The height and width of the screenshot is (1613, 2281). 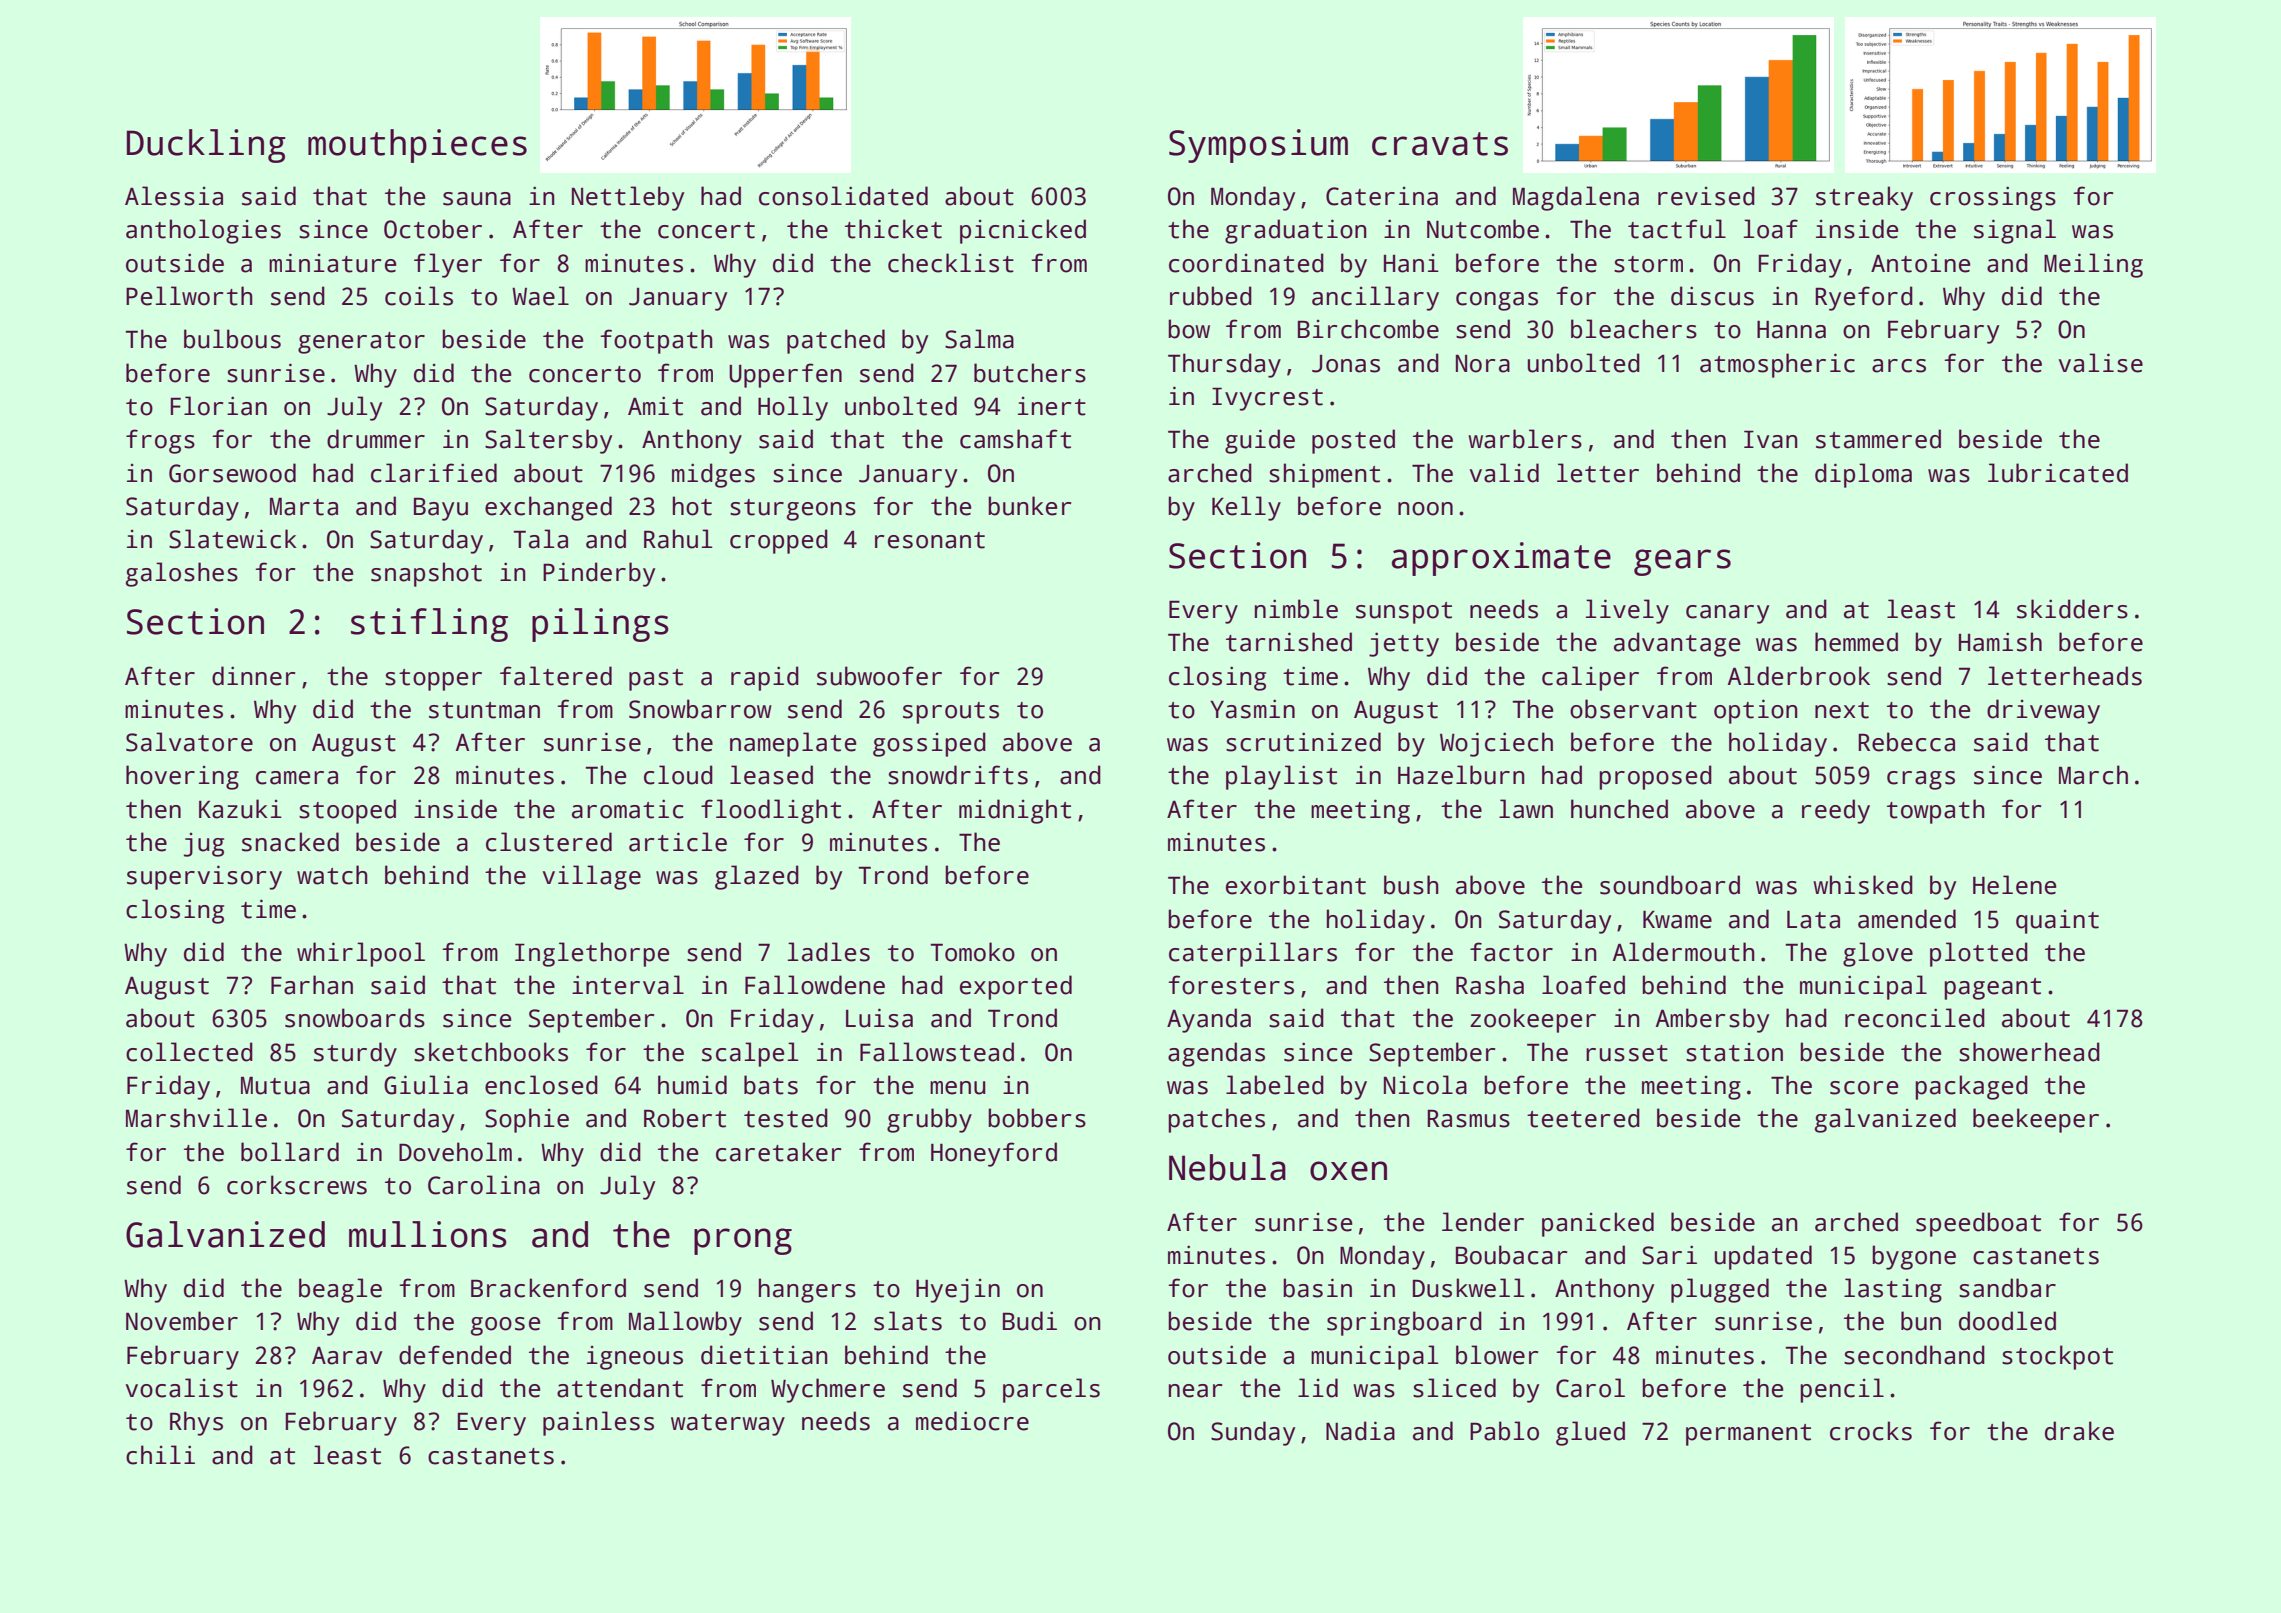 What do you see at coordinates (1992, 989) in the screenshot?
I see `pageant` at bounding box center [1992, 989].
